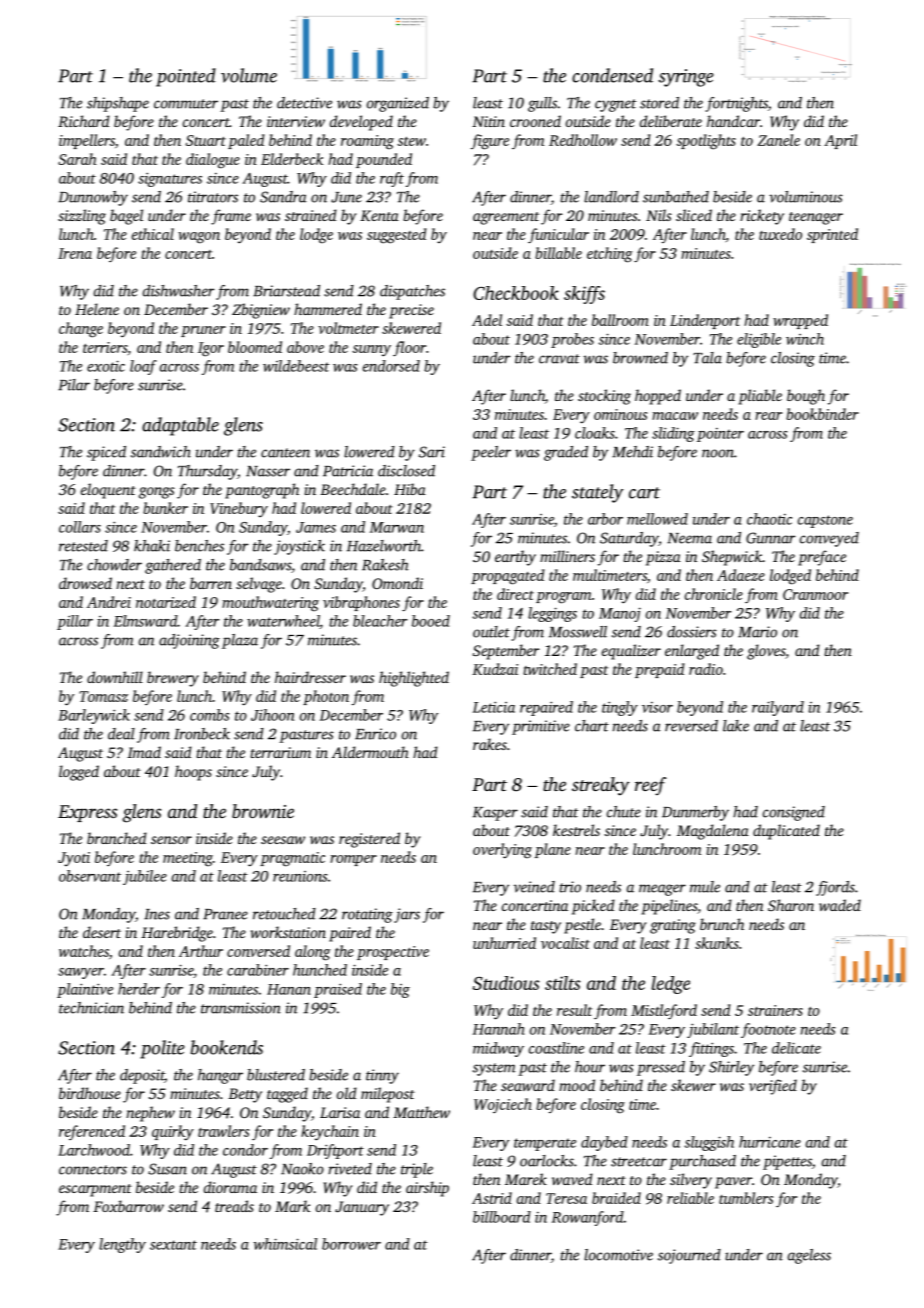 The height and width of the page is (1308, 924). Describe the element at coordinates (153, 234) in the page. I see `ethical` at that location.
